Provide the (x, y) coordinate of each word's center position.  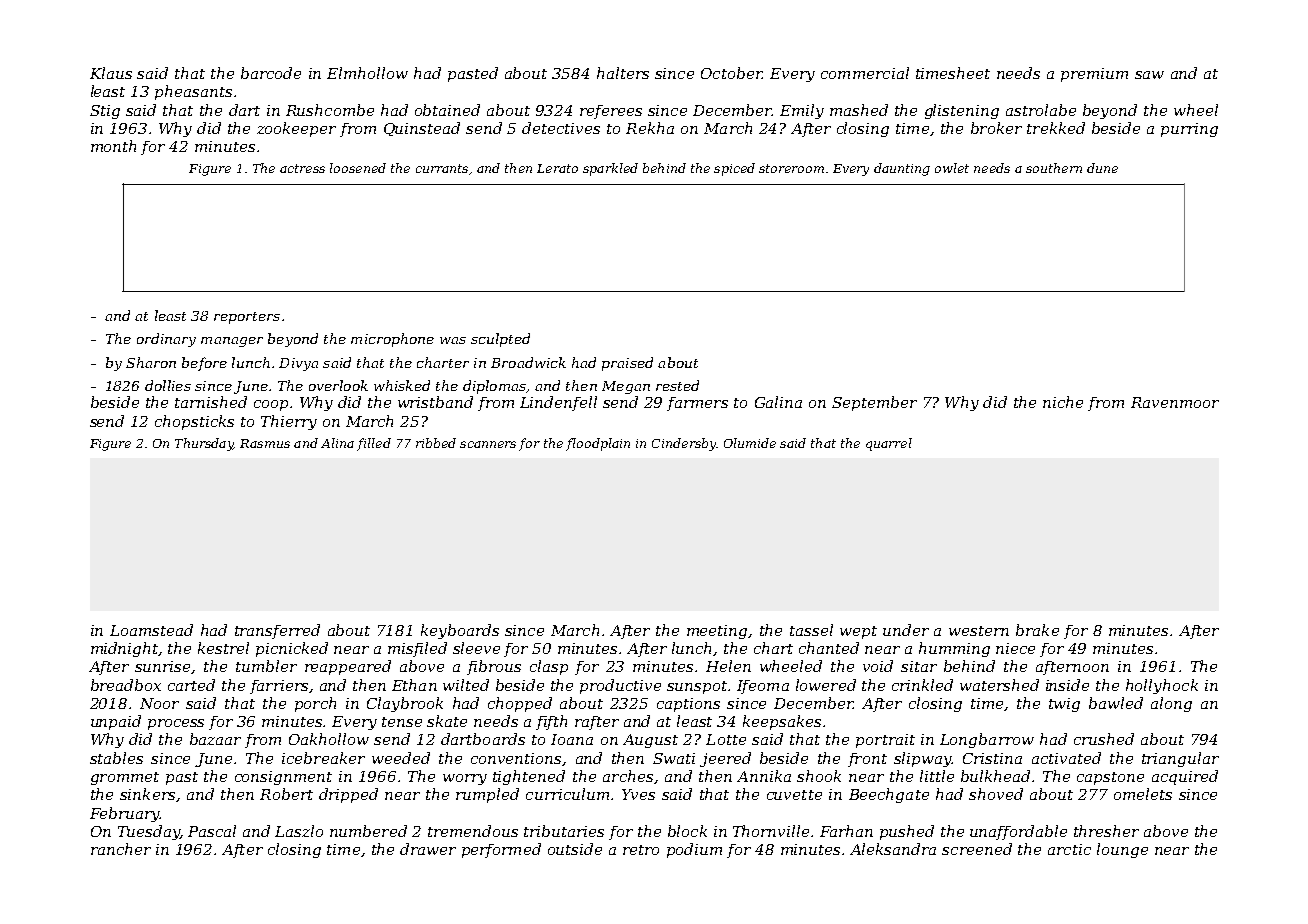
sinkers (147, 794)
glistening (962, 111)
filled (374, 444)
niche (1063, 402)
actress (302, 168)
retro (641, 850)
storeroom (791, 168)
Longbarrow (987, 740)
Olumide (750, 443)
